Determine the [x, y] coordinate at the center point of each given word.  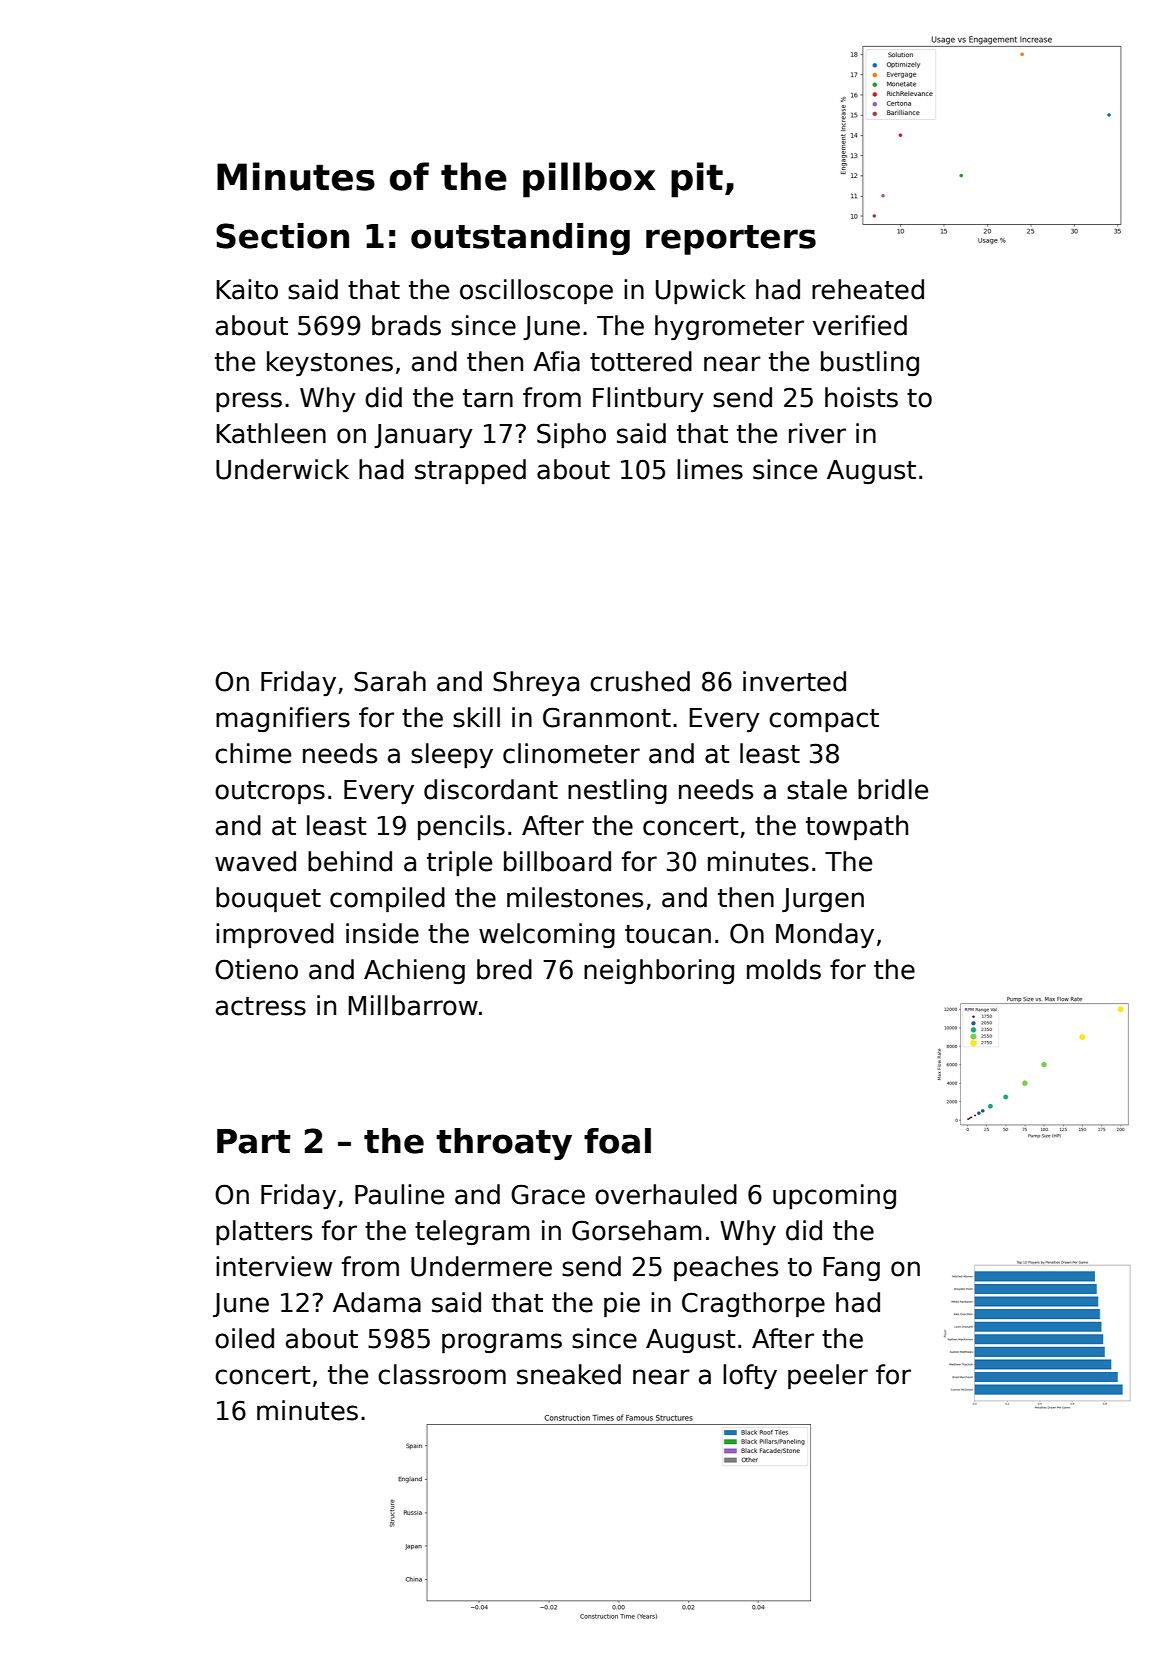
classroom [442, 1374]
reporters [731, 240]
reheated [868, 289]
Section [282, 236]
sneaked [569, 1374]
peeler [828, 1376]
